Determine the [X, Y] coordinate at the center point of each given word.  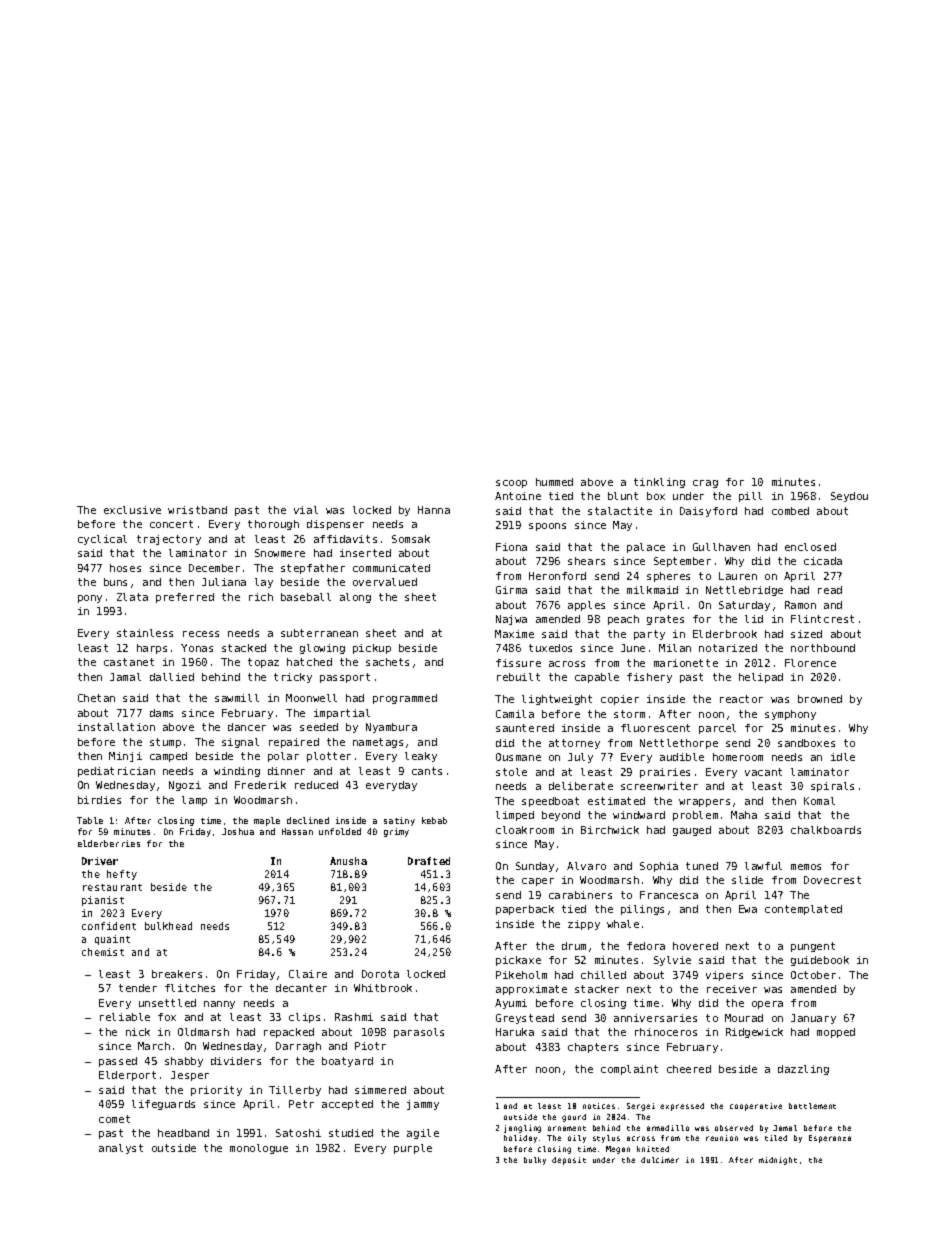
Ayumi [511, 1004]
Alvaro [586, 866]
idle [843, 757]
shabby [184, 1062]
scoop [511, 484]
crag [705, 484]
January [813, 1019]
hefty [122, 875]
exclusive [132, 510]
